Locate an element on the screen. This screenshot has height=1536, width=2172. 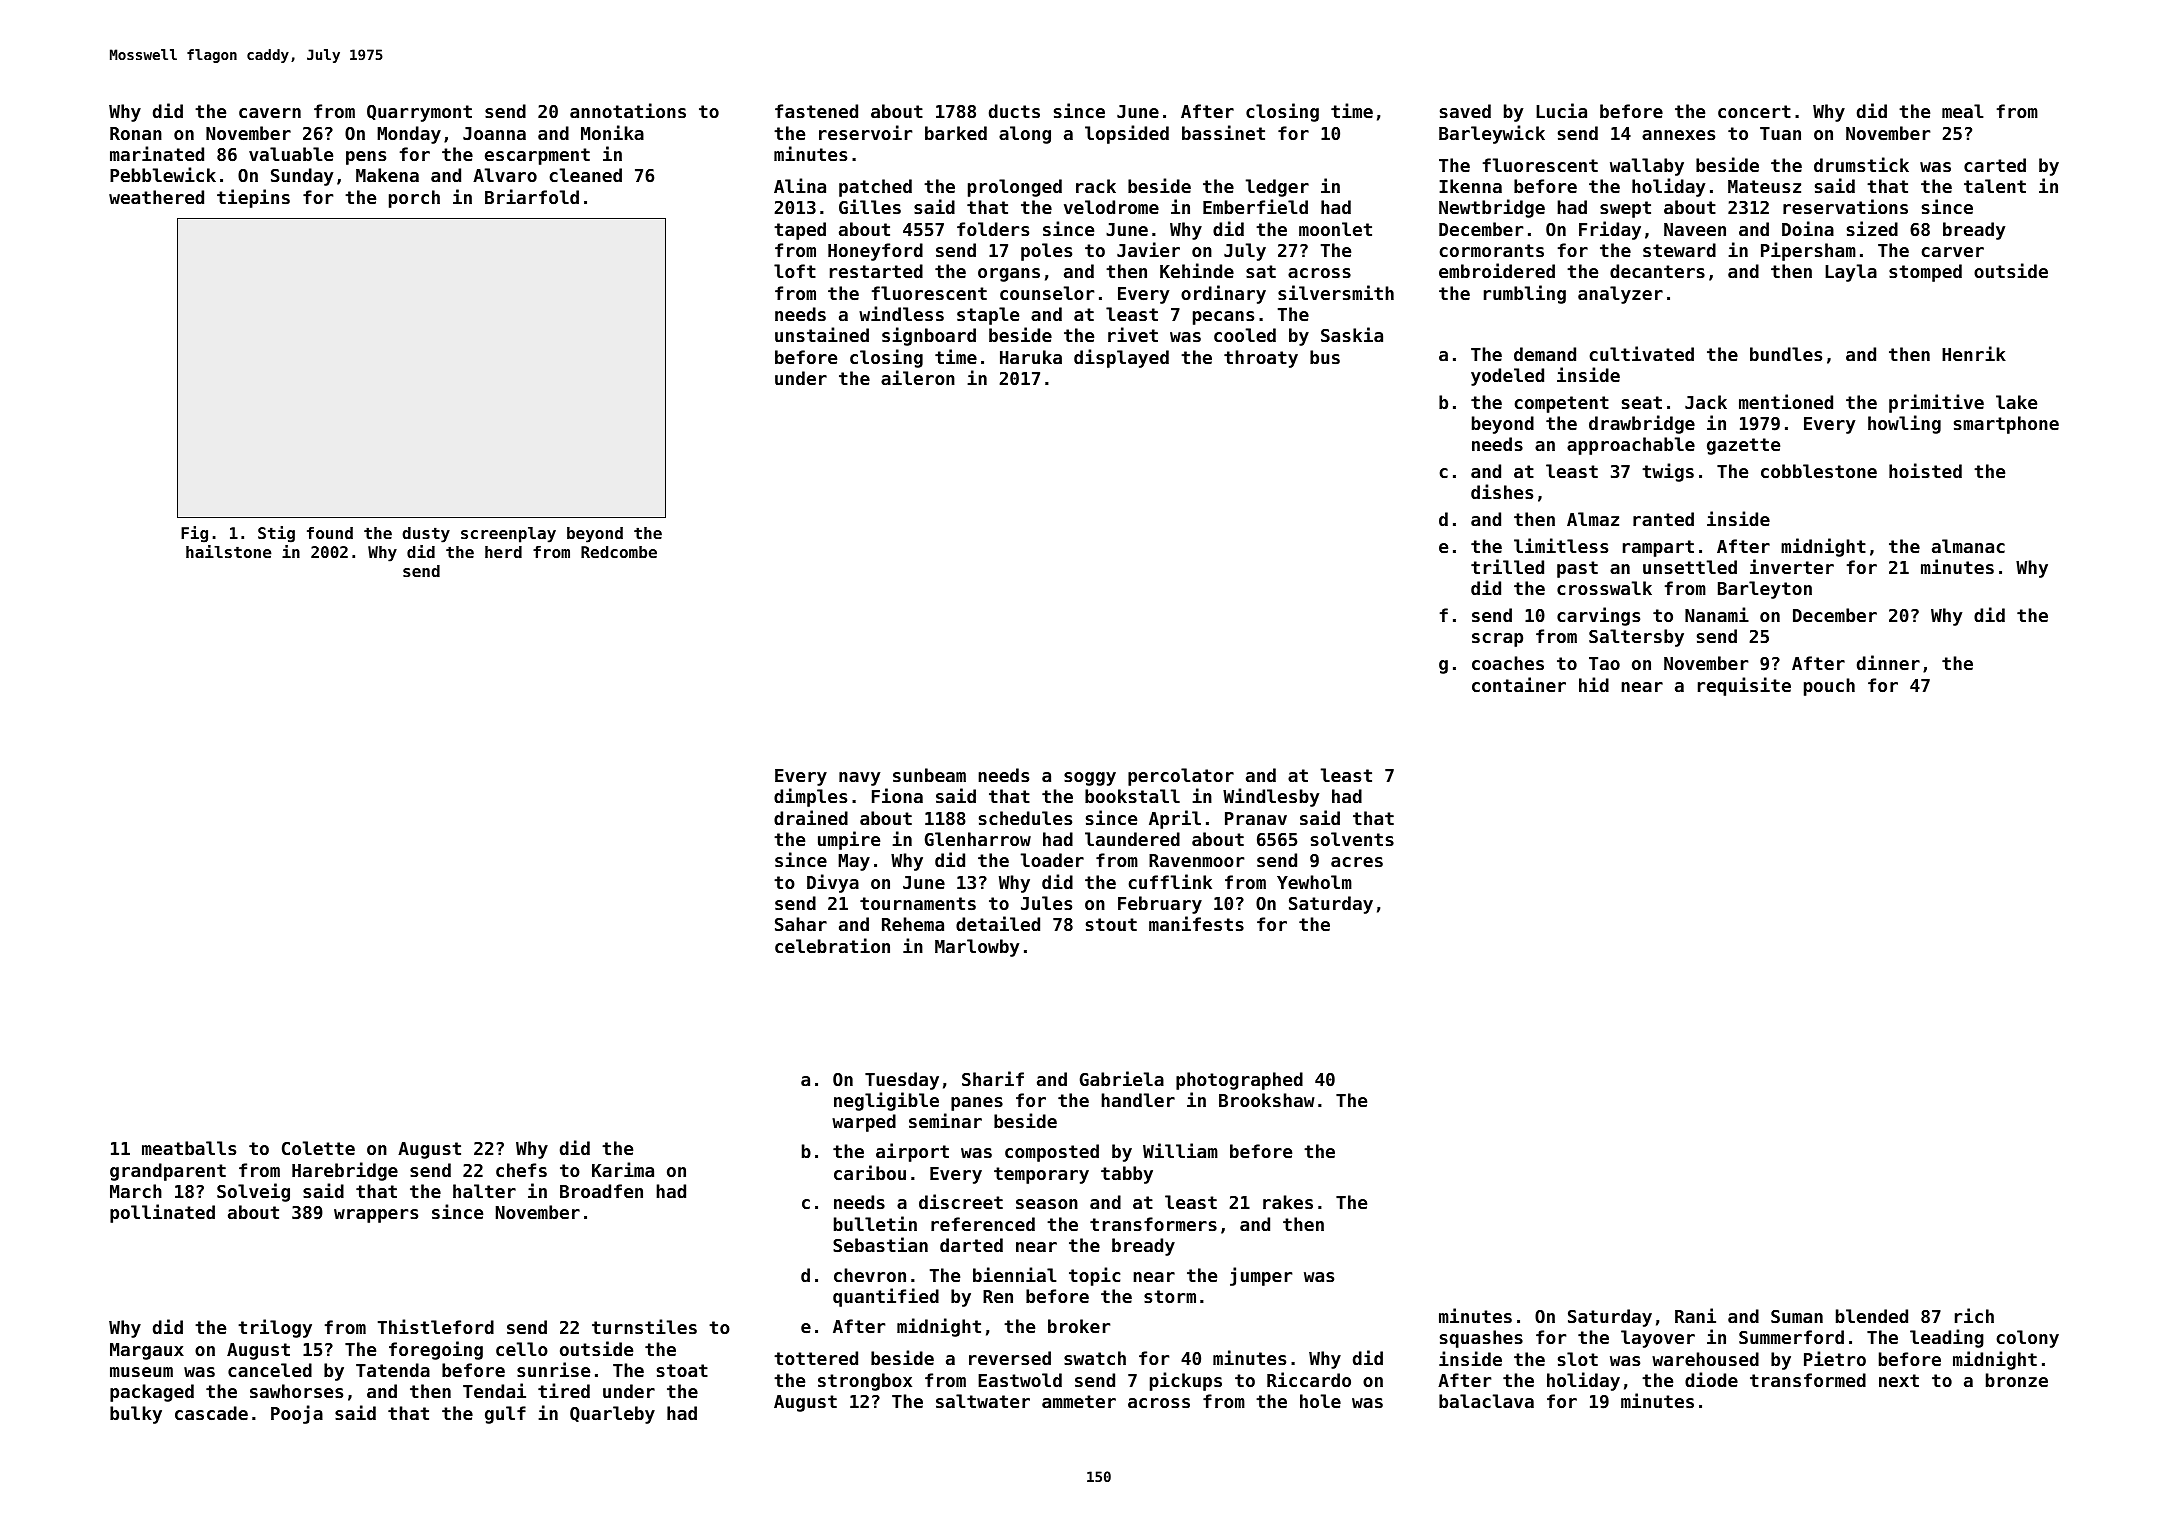
moonlet is located at coordinates (1335, 229).
